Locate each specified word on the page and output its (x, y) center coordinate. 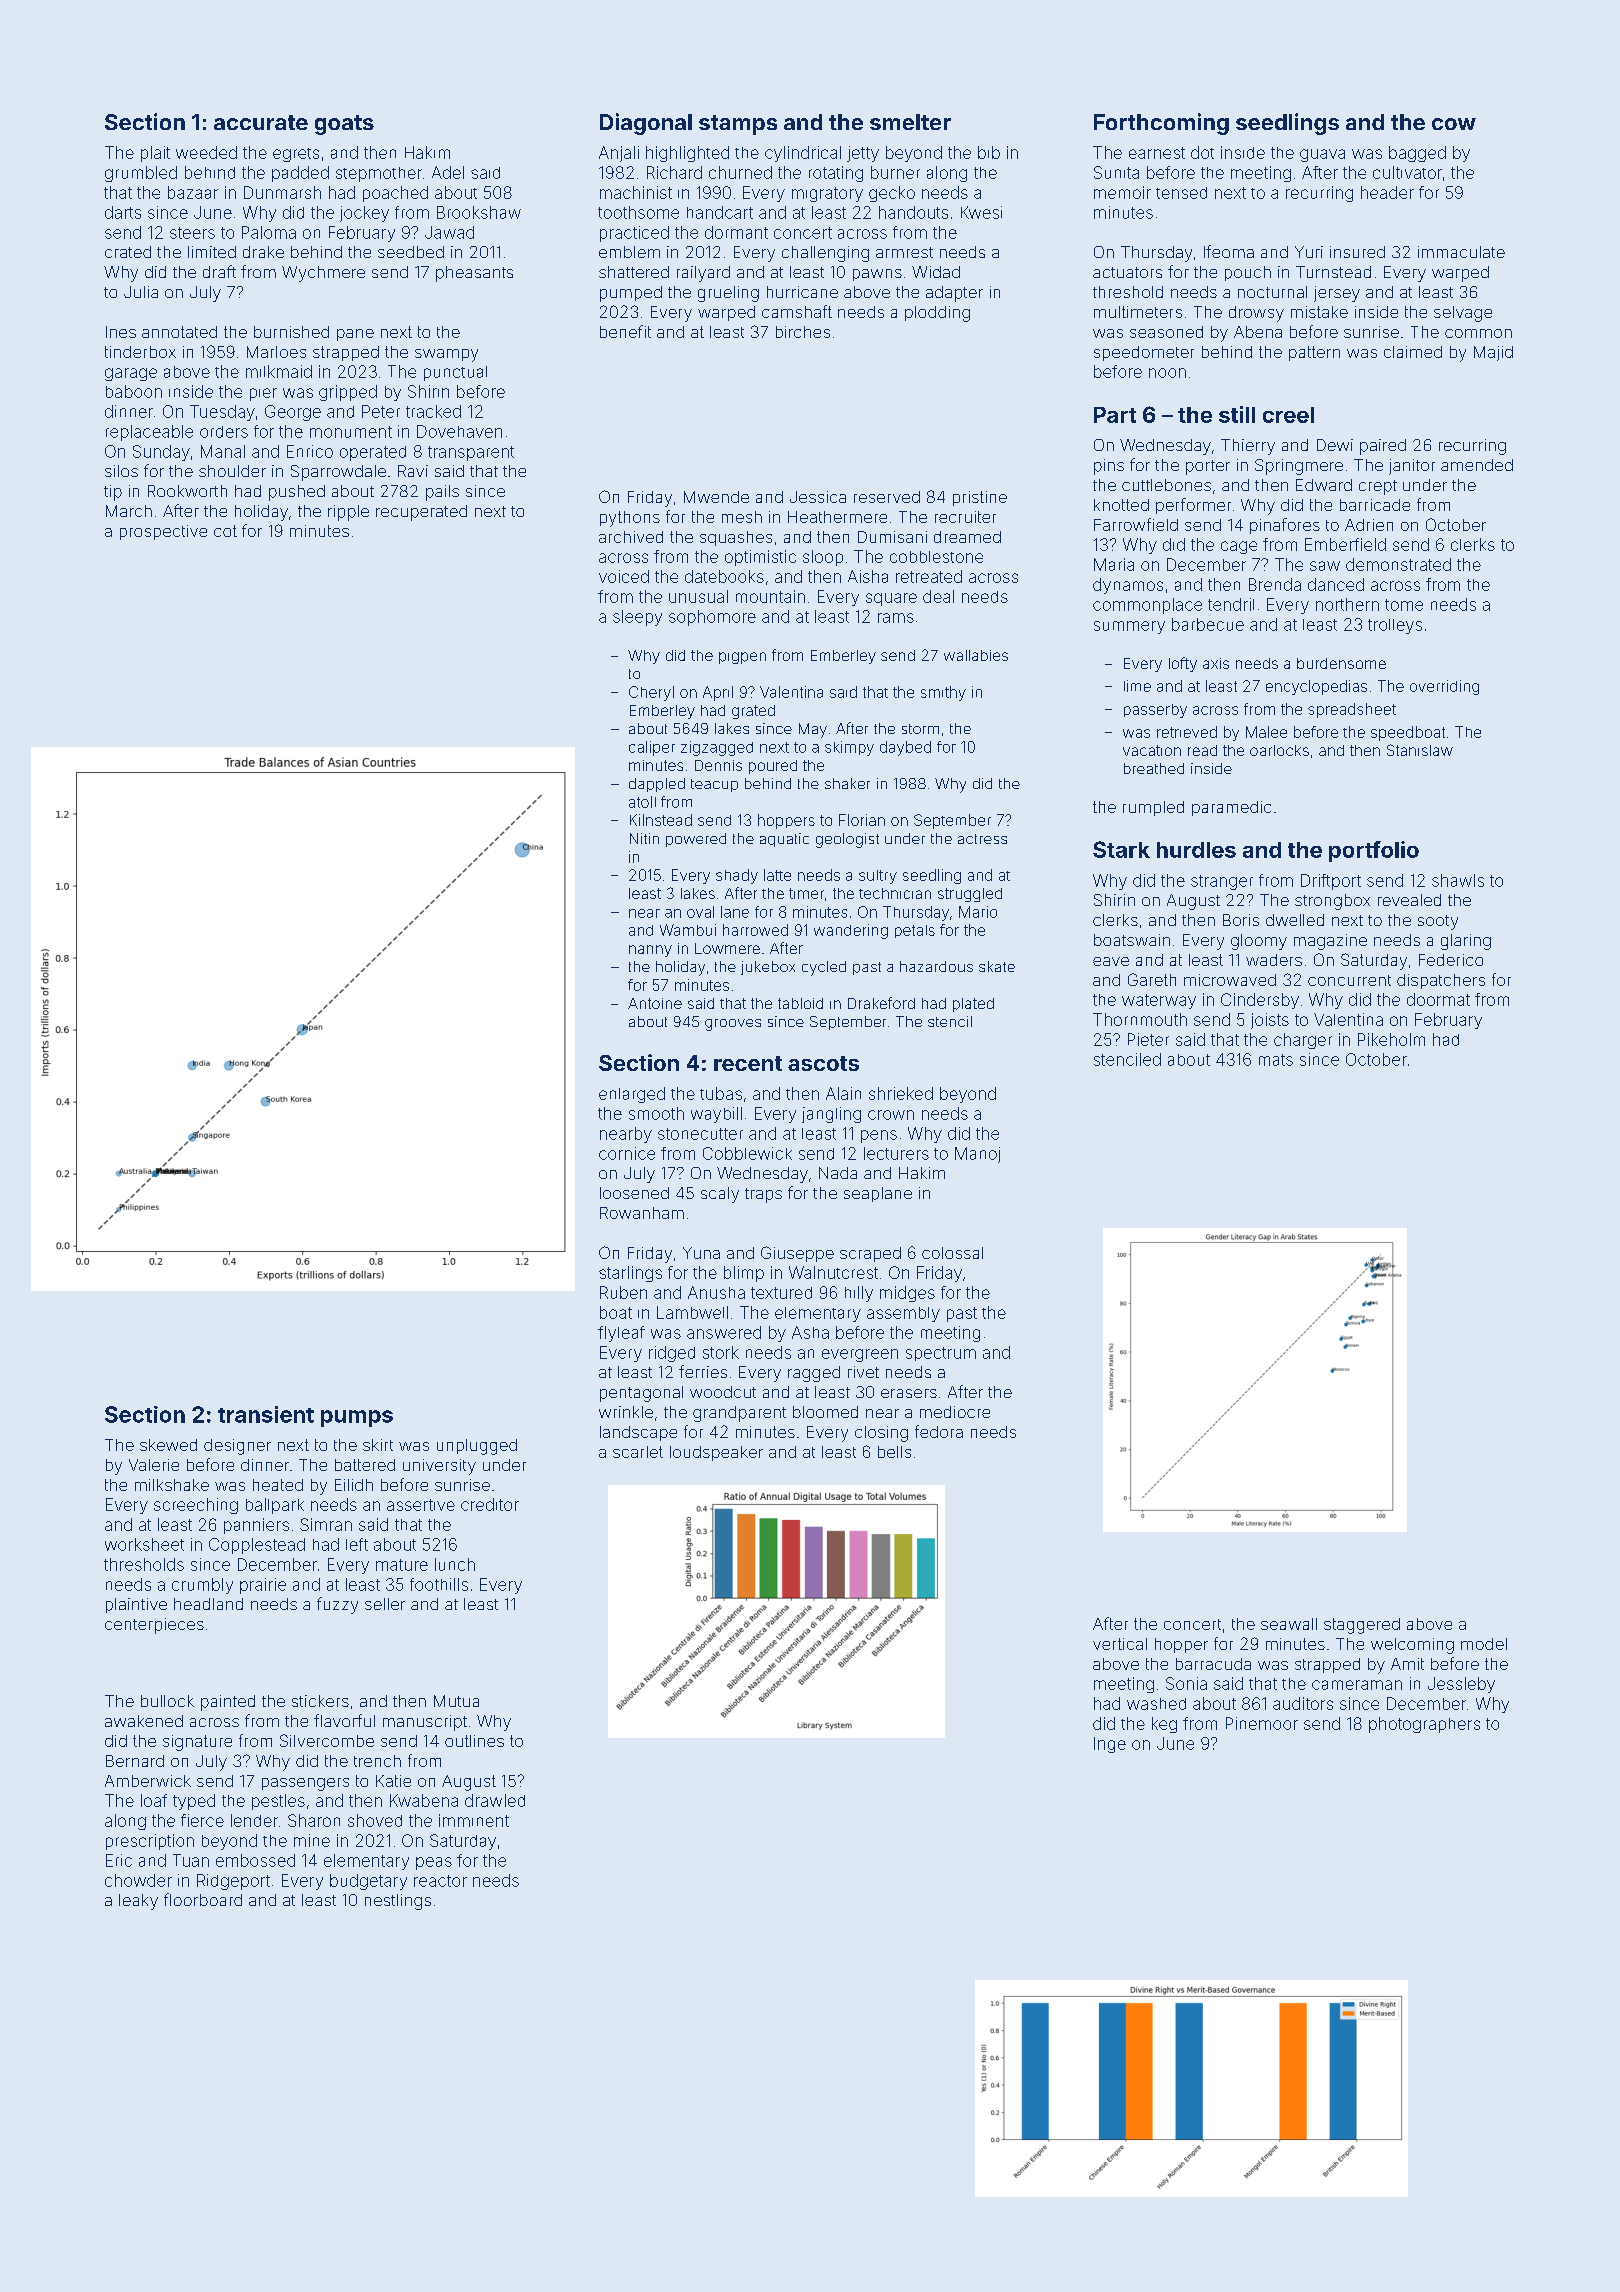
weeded (206, 152)
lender (254, 1820)
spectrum (941, 1354)
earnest (1157, 153)
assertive (421, 1505)
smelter (910, 122)
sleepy (637, 618)
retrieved (1187, 732)
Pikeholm (1391, 1039)
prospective (163, 532)
